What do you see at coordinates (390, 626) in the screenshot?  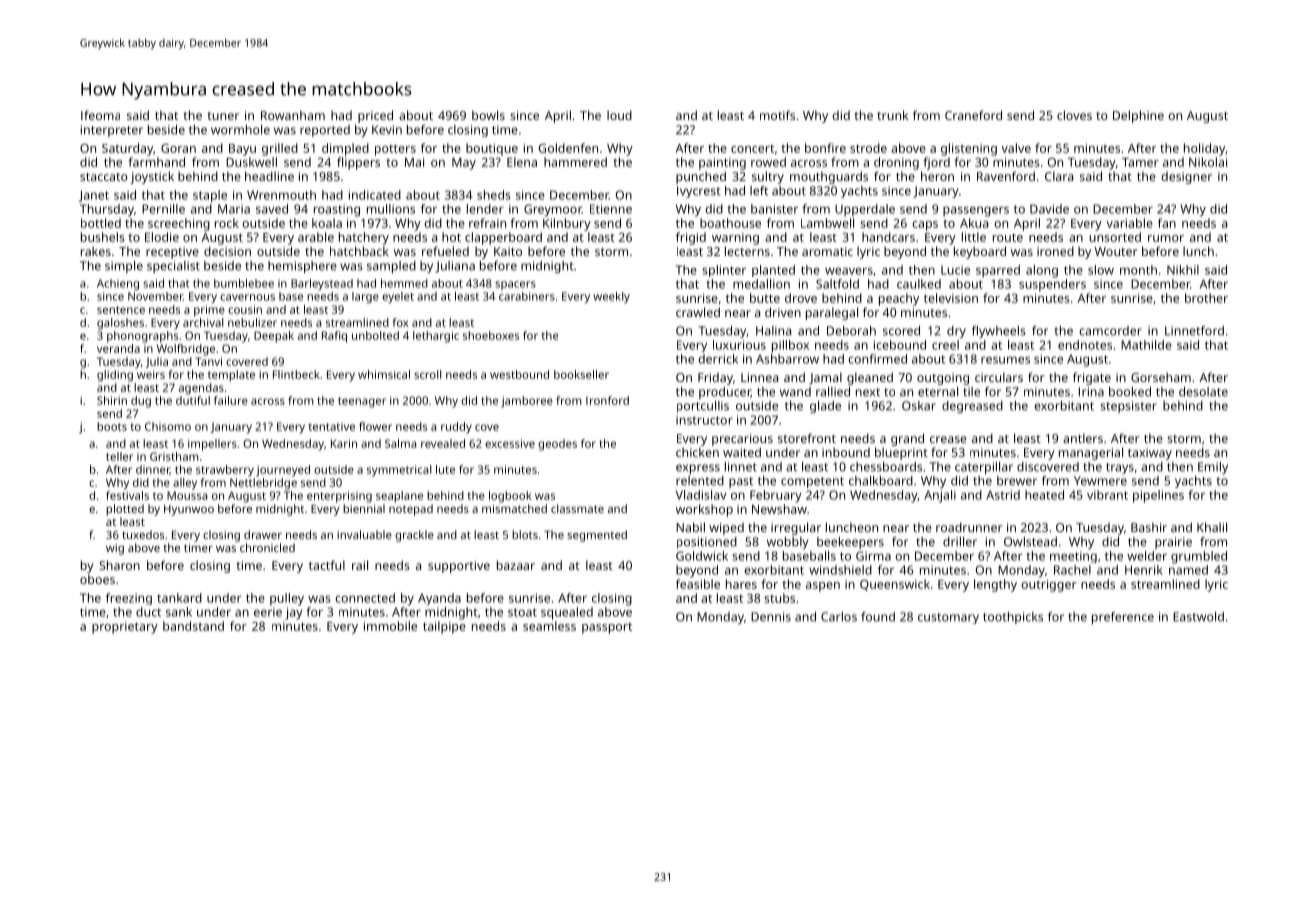 I see `immobile` at bounding box center [390, 626].
